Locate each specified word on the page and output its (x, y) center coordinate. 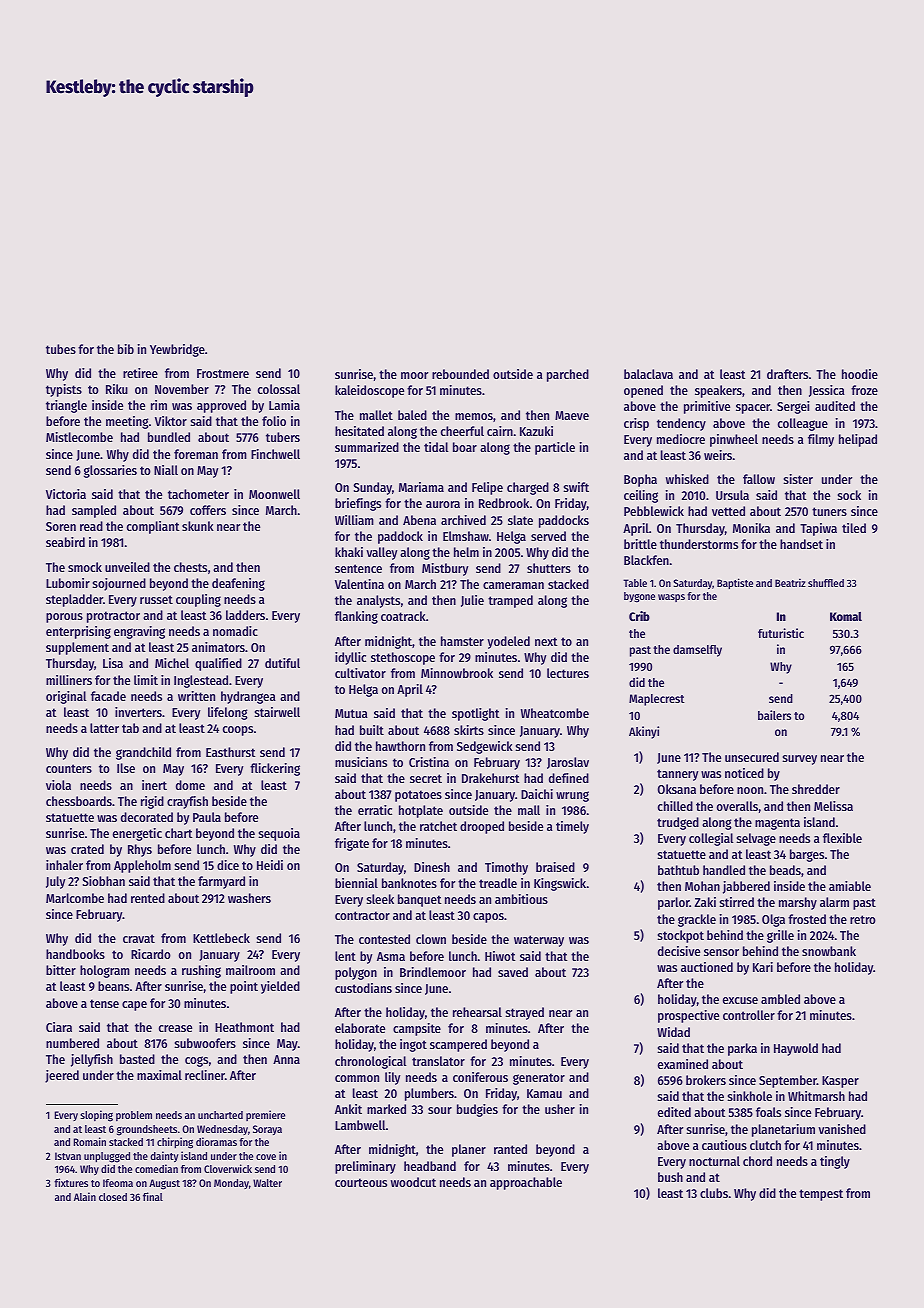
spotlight (475, 714)
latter (104, 728)
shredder (816, 789)
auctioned (707, 967)
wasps (671, 598)
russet (156, 599)
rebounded (460, 374)
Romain (89, 1141)
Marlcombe (75, 898)
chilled (675, 806)
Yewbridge (177, 350)
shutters (549, 568)
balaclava (648, 374)
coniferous (480, 1077)
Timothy (506, 868)
